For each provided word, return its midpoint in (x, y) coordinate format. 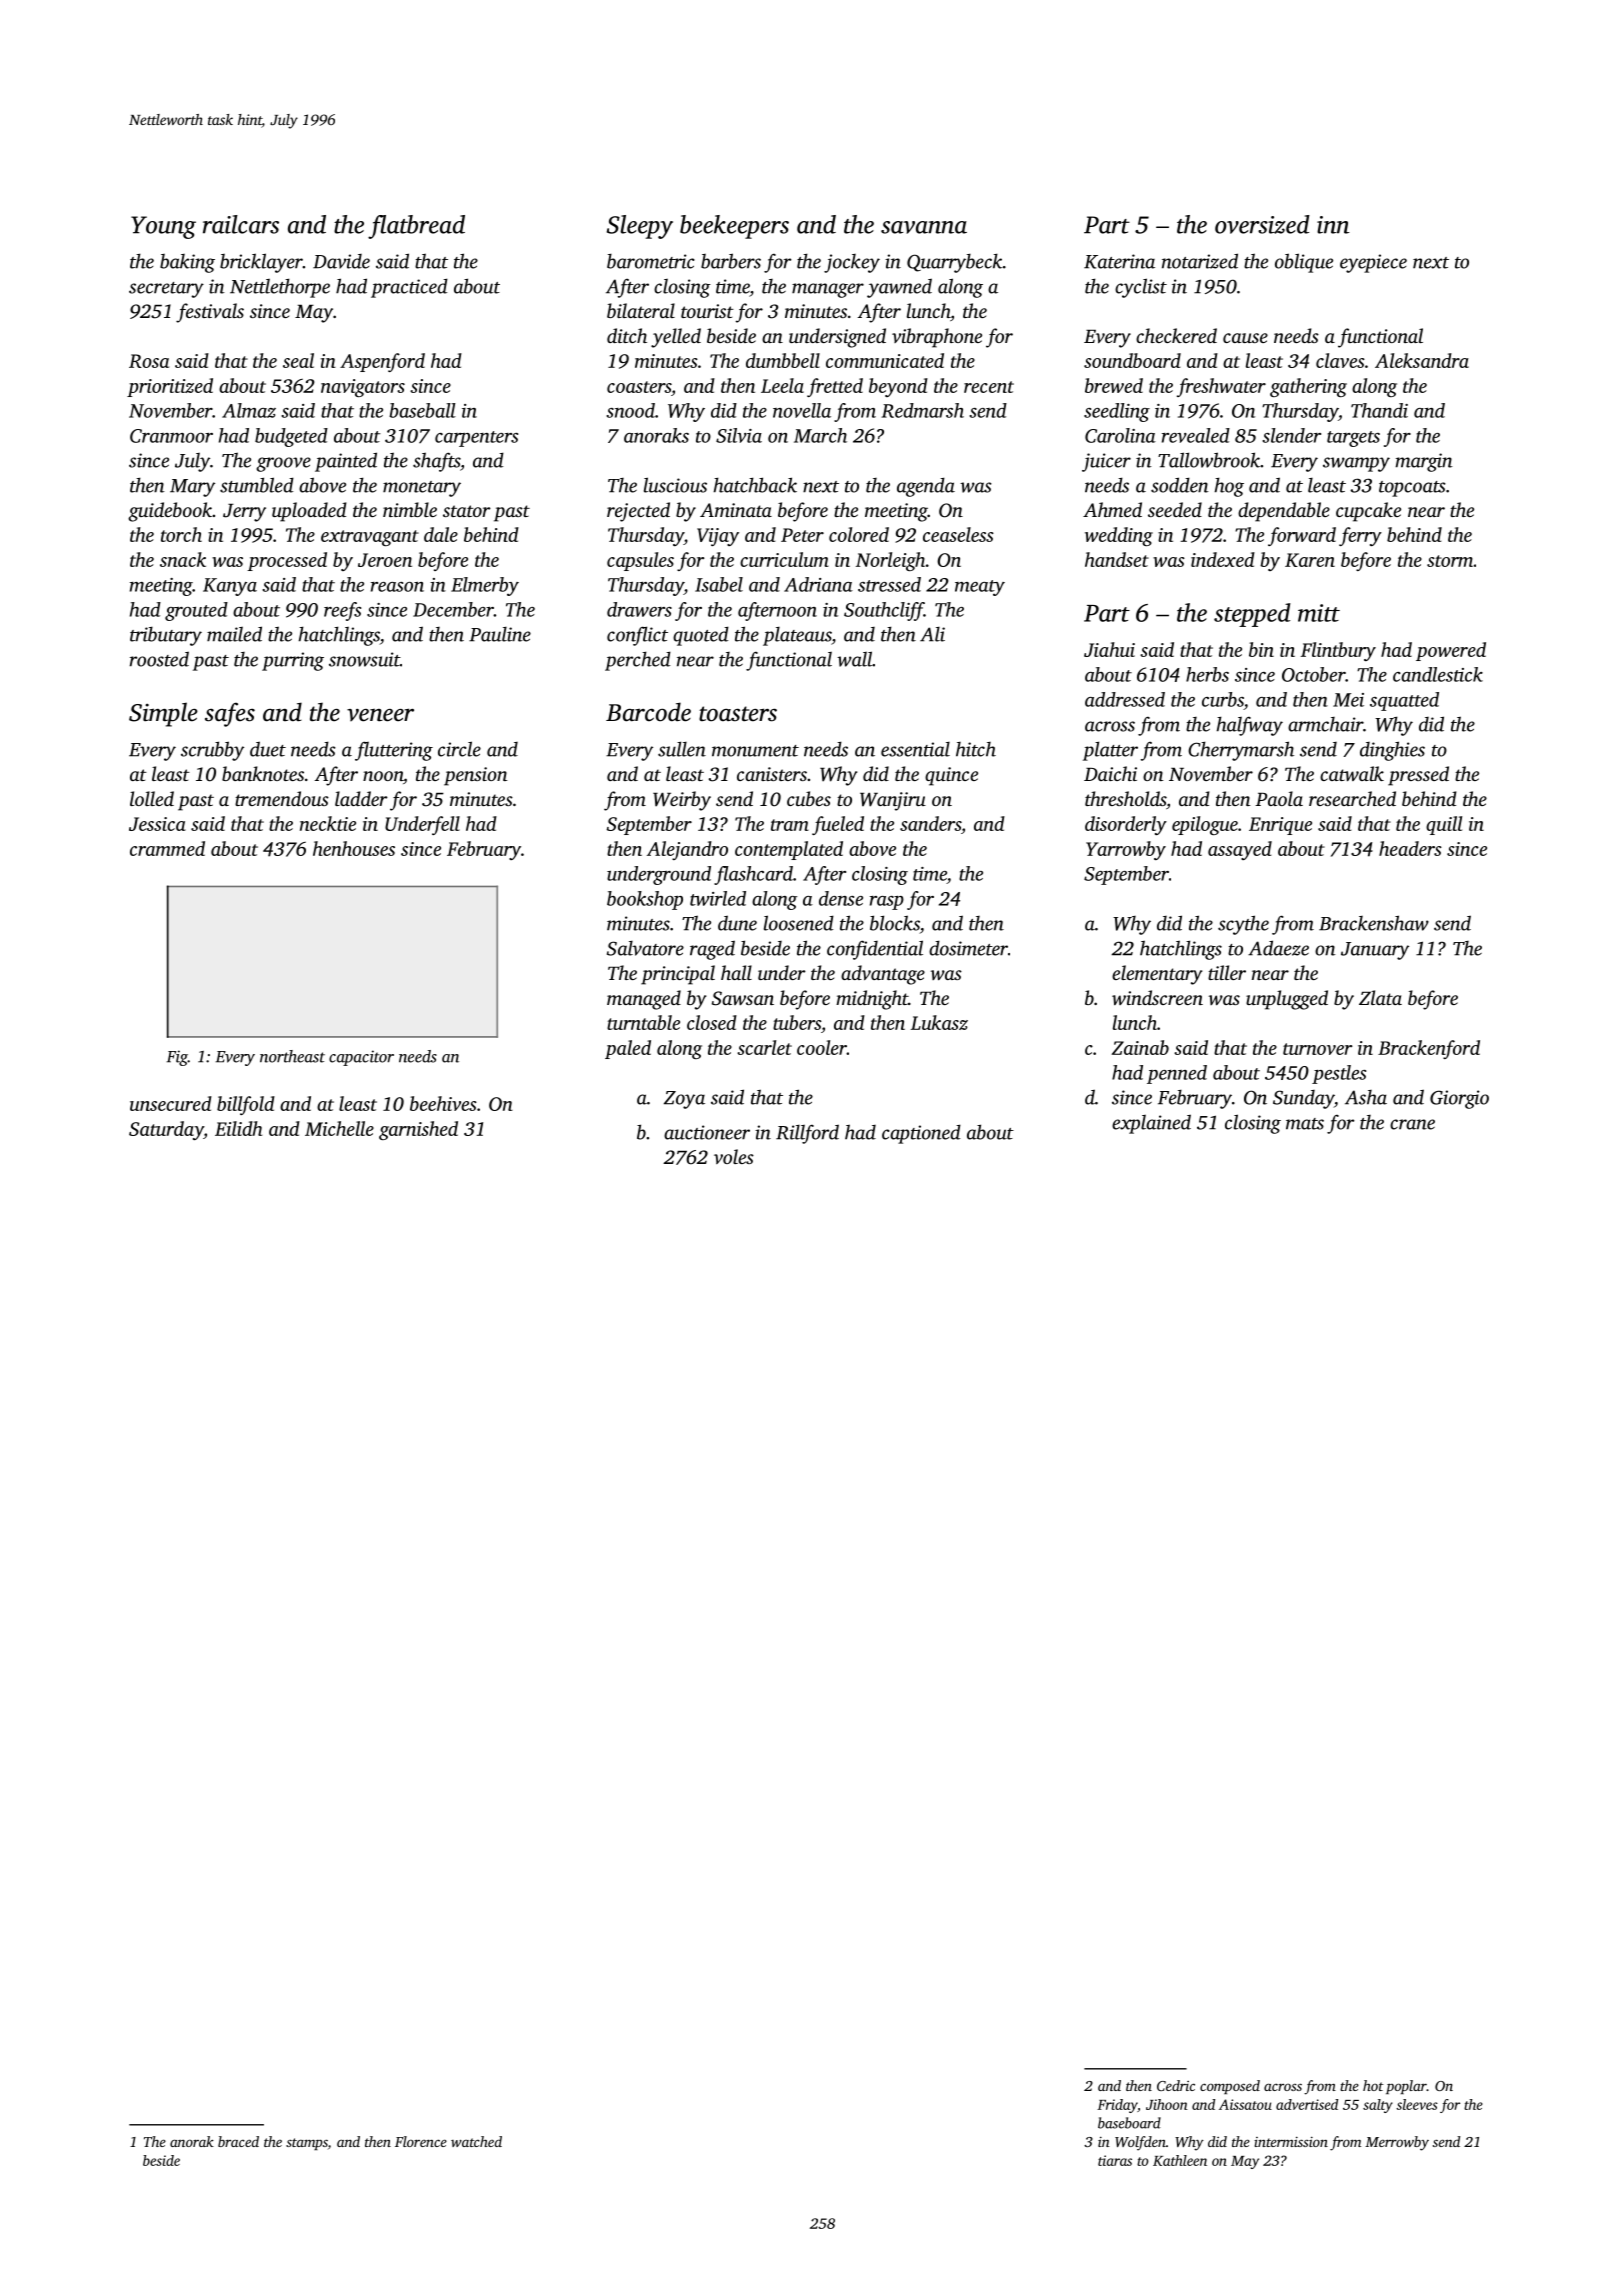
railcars (241, 224)
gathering (1308, 387)
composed (1230, 2087)
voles (734, 1156)
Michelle (339, 1128)
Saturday (166, 1130)
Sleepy (640, 227)
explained (1151, 1124)
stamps (307, 2144)
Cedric (1176, 2085)
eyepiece (1373, 263)
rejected (638, 512)
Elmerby (485, 586)
